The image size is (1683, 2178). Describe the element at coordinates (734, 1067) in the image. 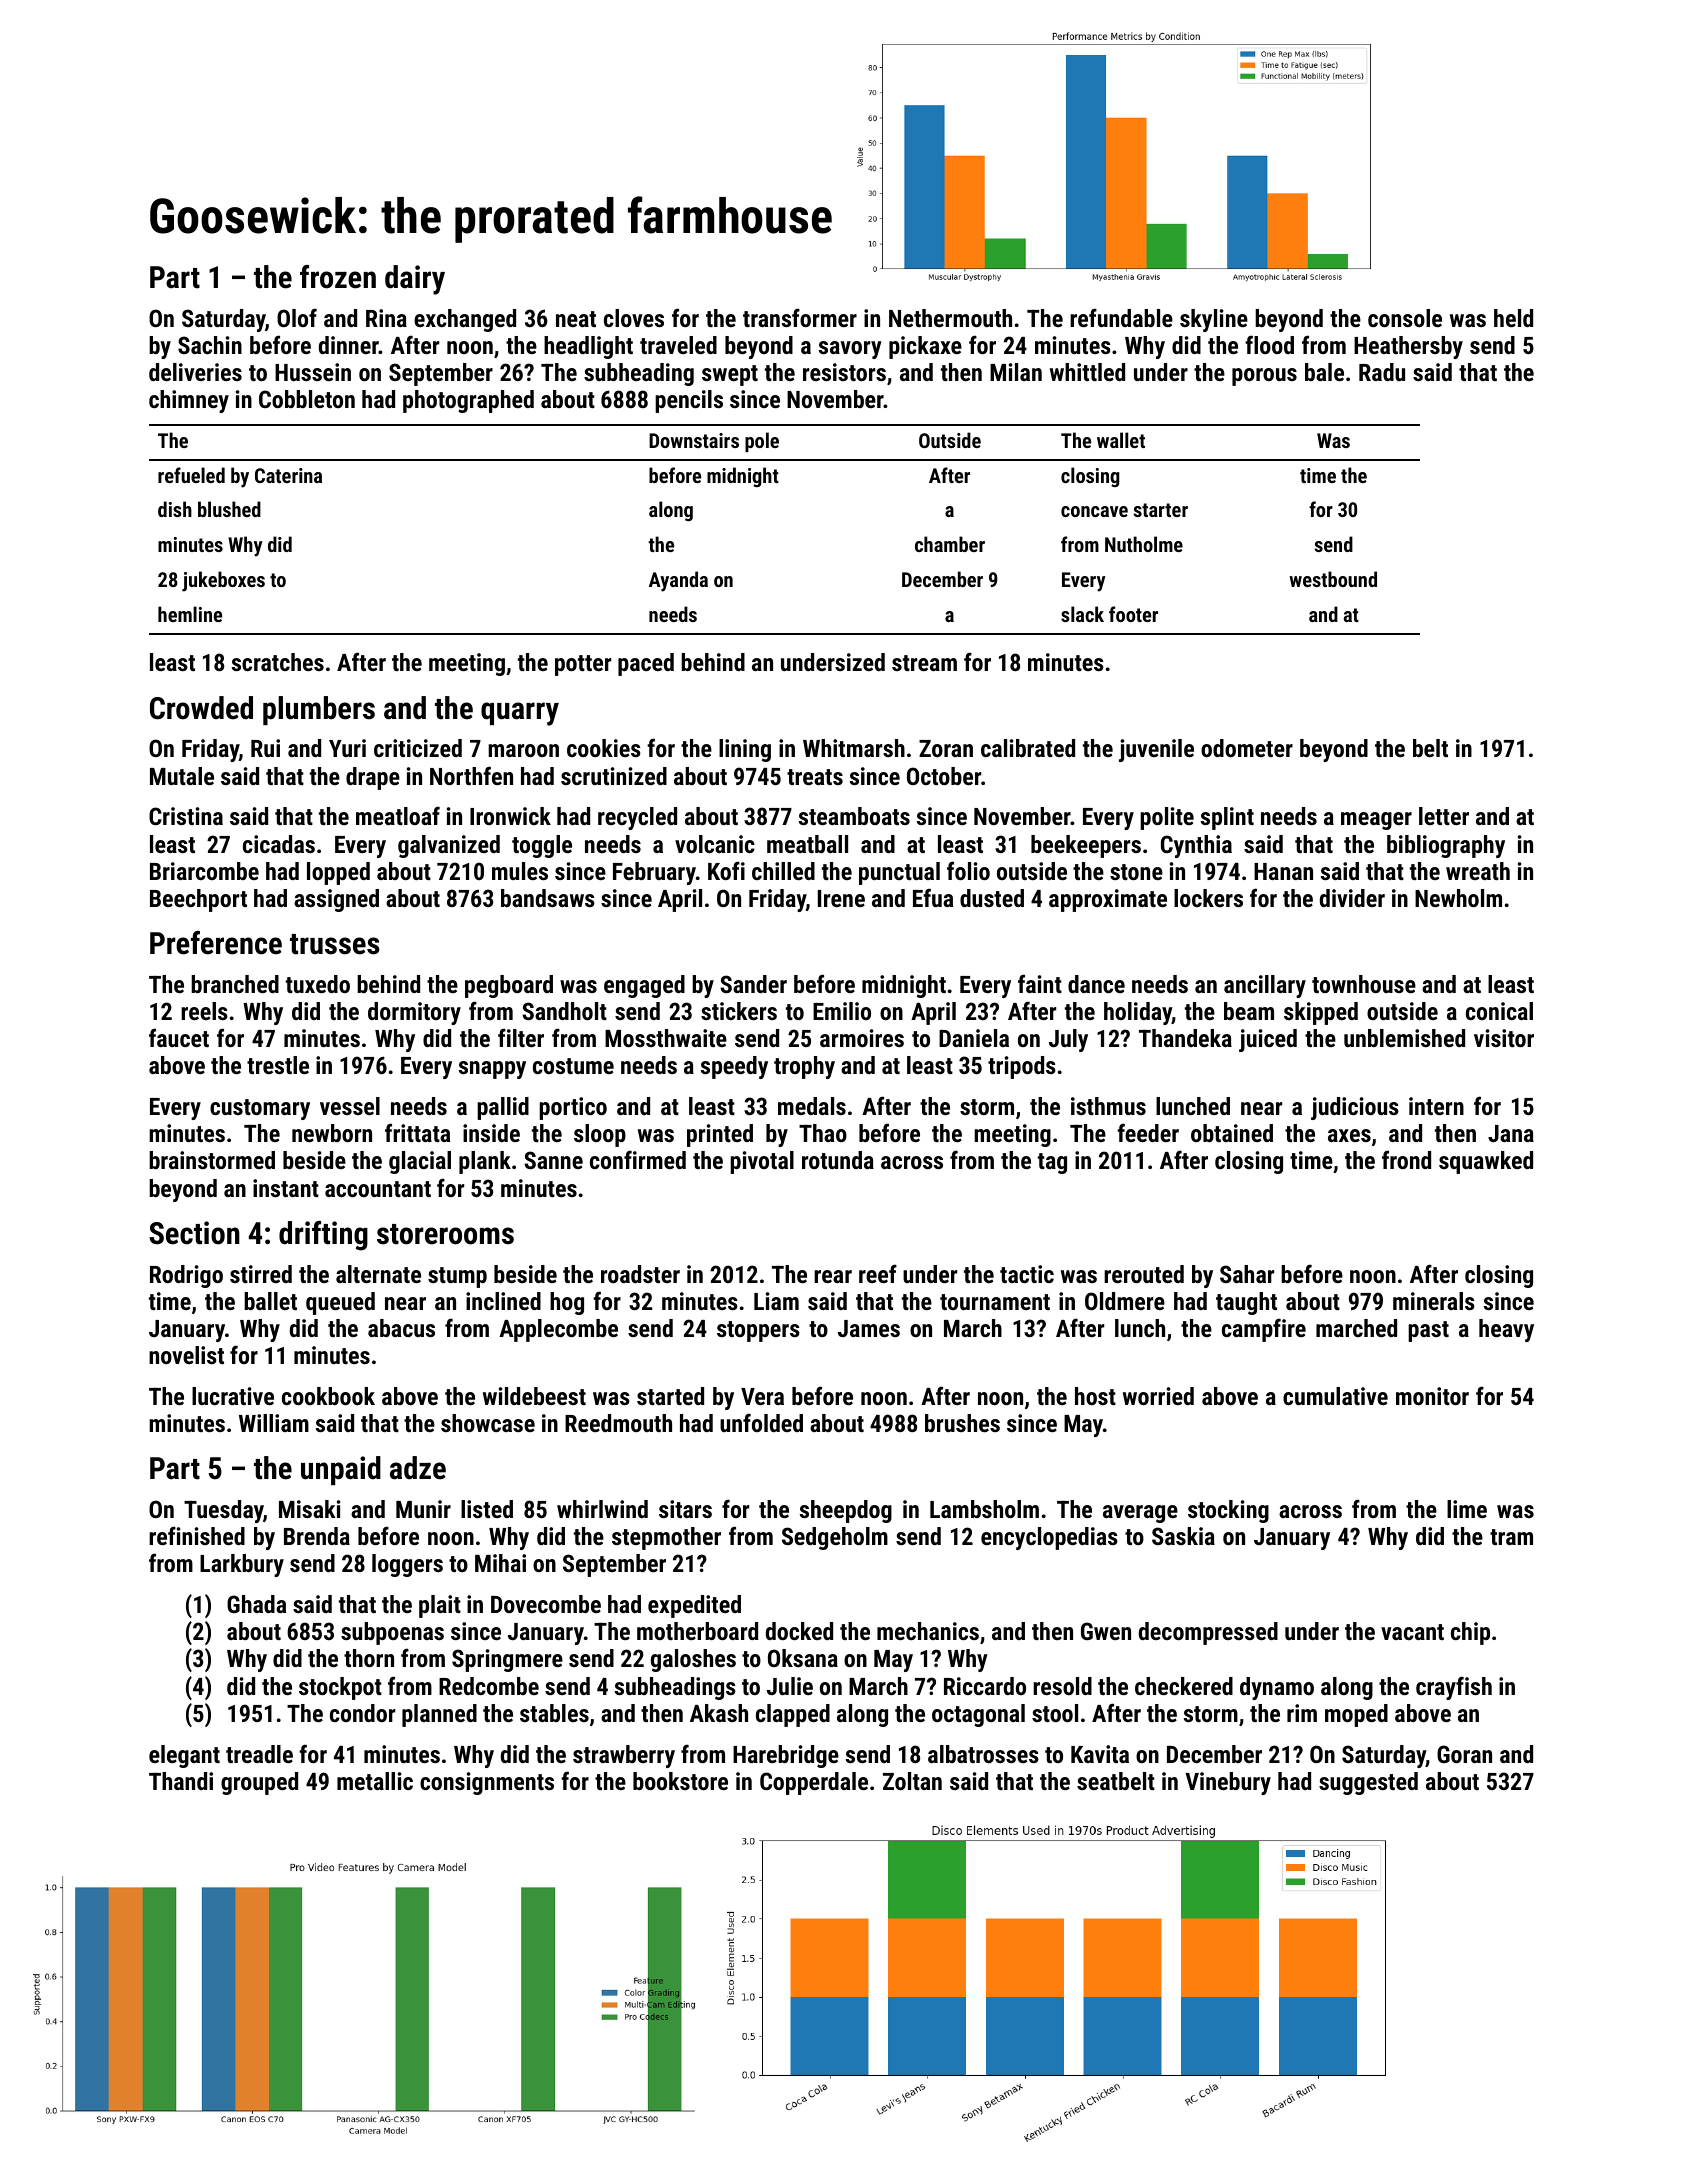

I see `speedy` at that location.
